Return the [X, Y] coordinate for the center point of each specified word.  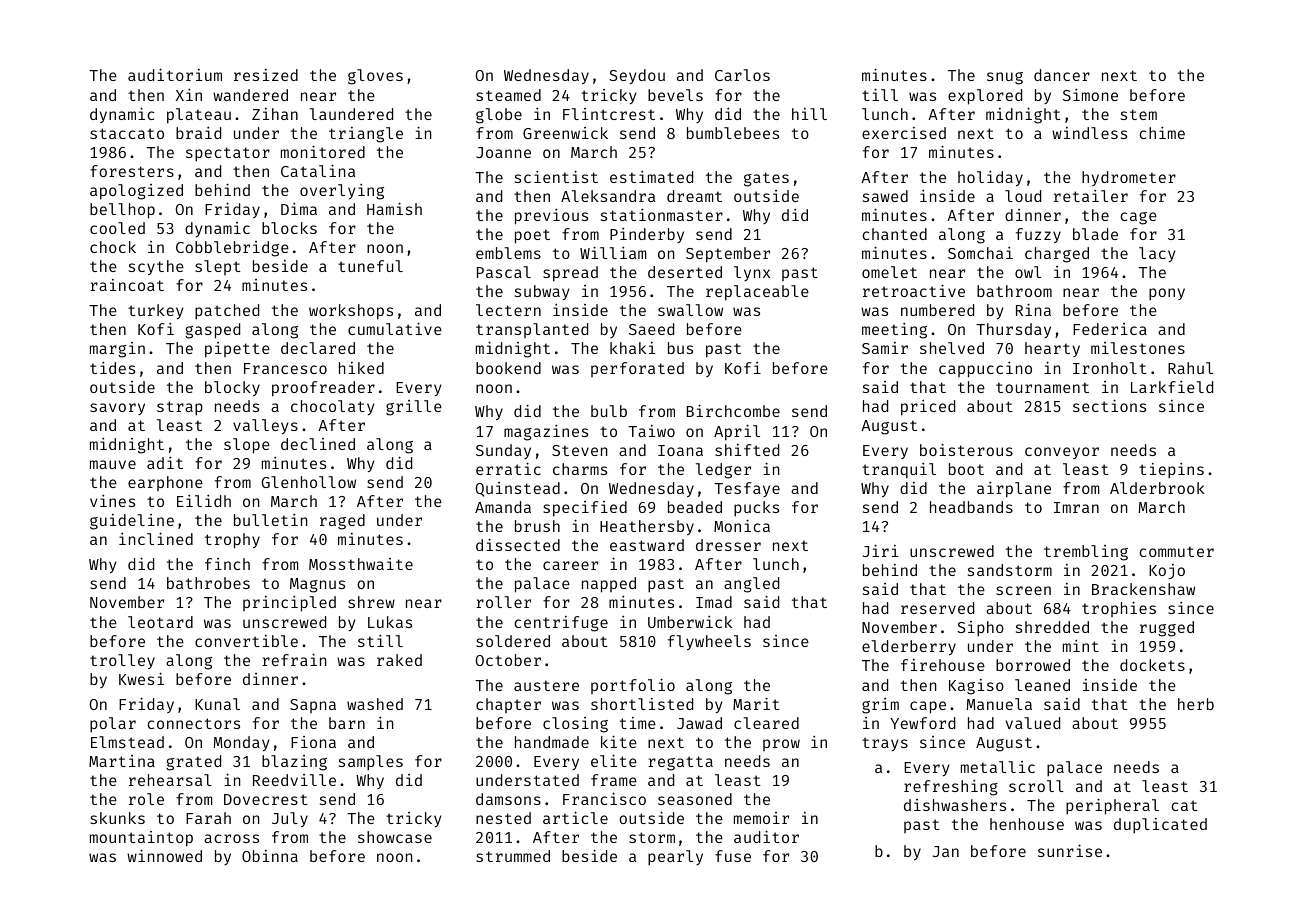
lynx [752, 273]
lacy [1157, 254]
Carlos [742, 75]
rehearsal [170, 780]
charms [580, 469]
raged [342, 522]
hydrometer [1129, 178]
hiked [361, 368]
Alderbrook [1157, 488]
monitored [323, 151]
